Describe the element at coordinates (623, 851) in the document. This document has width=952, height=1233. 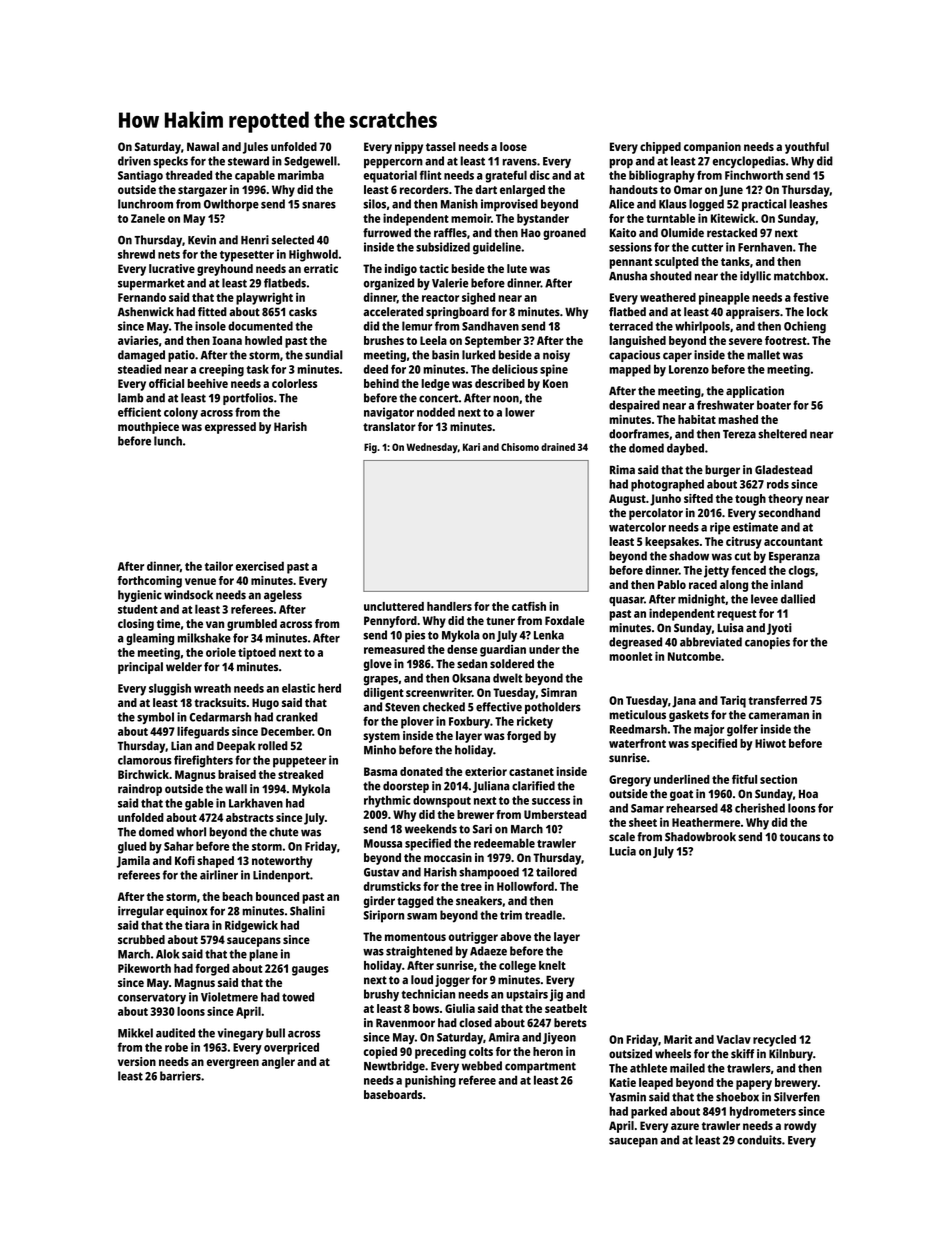
I see `Lucia` at that location.
